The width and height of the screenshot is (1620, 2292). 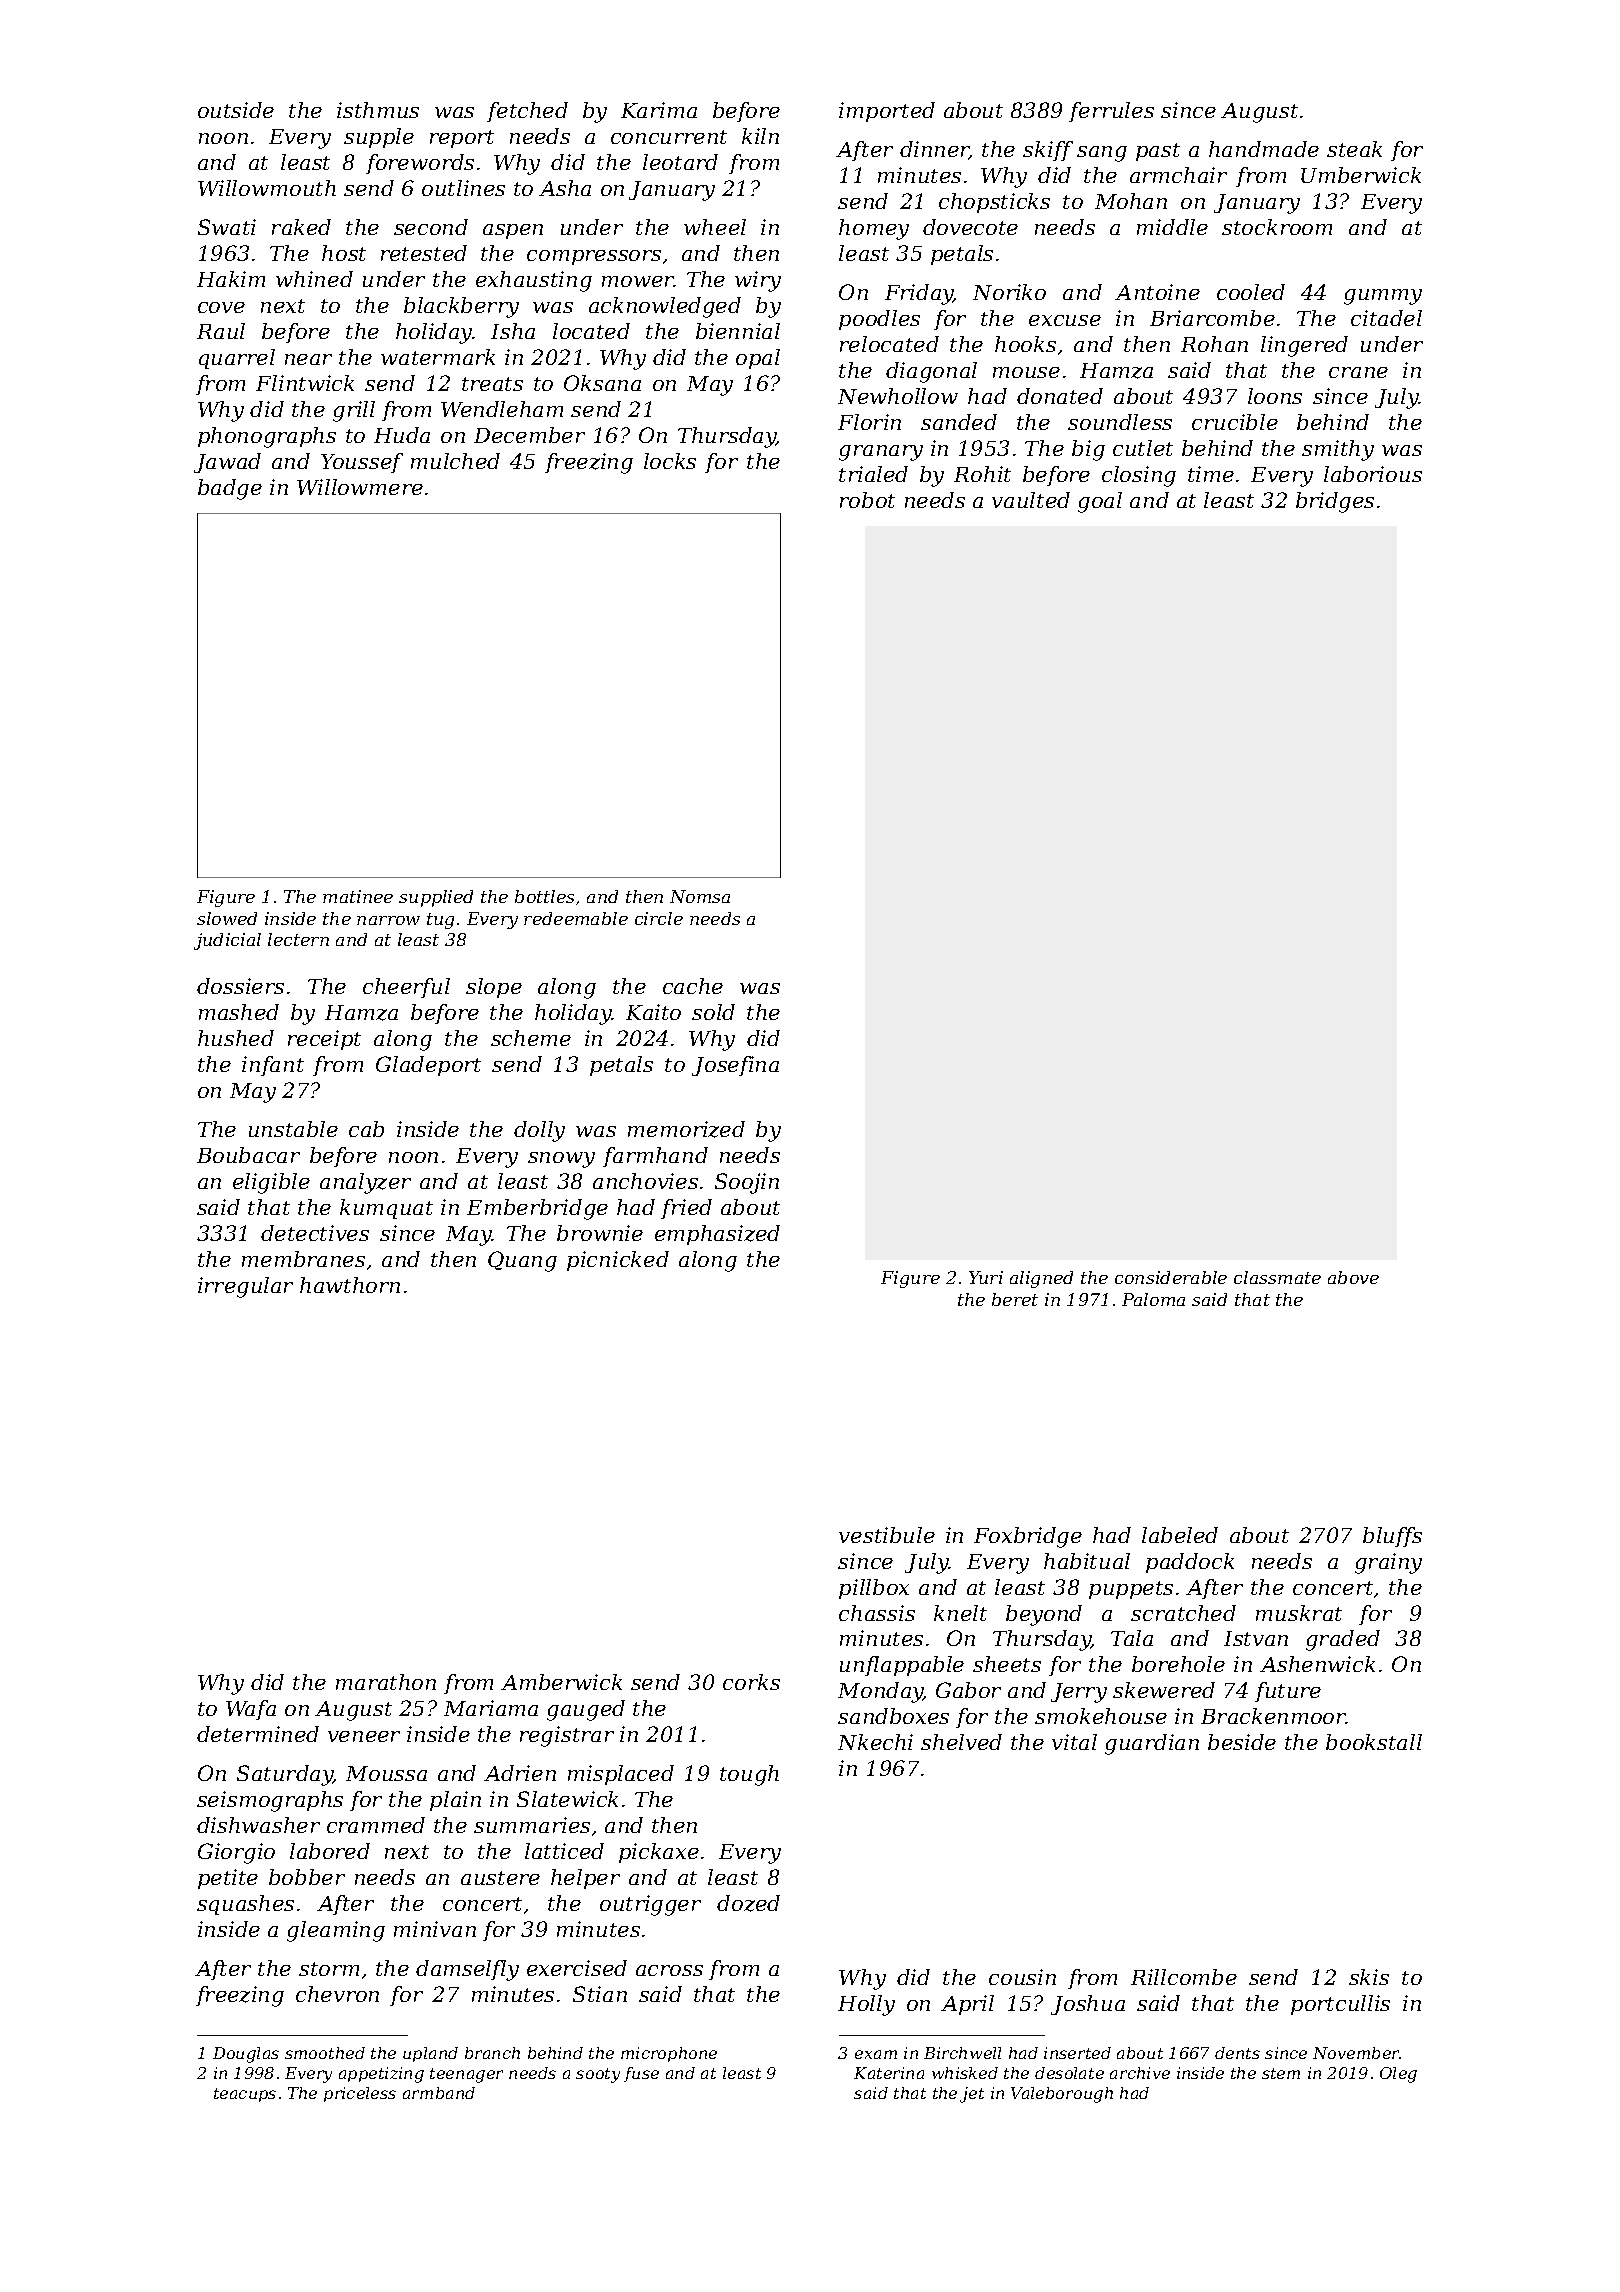 What do you see at coordinates (1211, 474) in the screenshot?
I see `time` at bounding box center [1211, 474].
